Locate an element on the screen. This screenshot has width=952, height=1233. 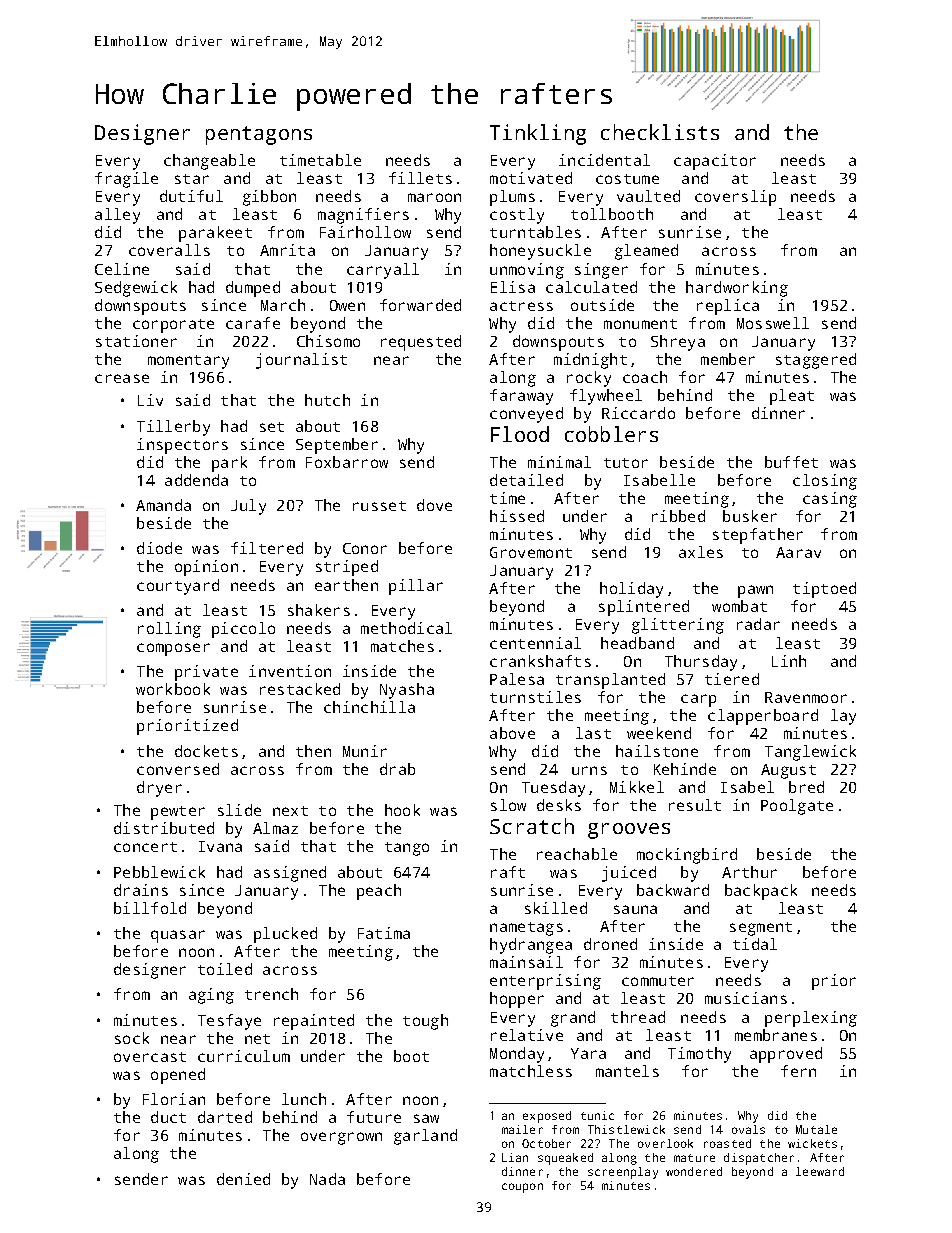
Flood is located at coordinates (520, 434).
